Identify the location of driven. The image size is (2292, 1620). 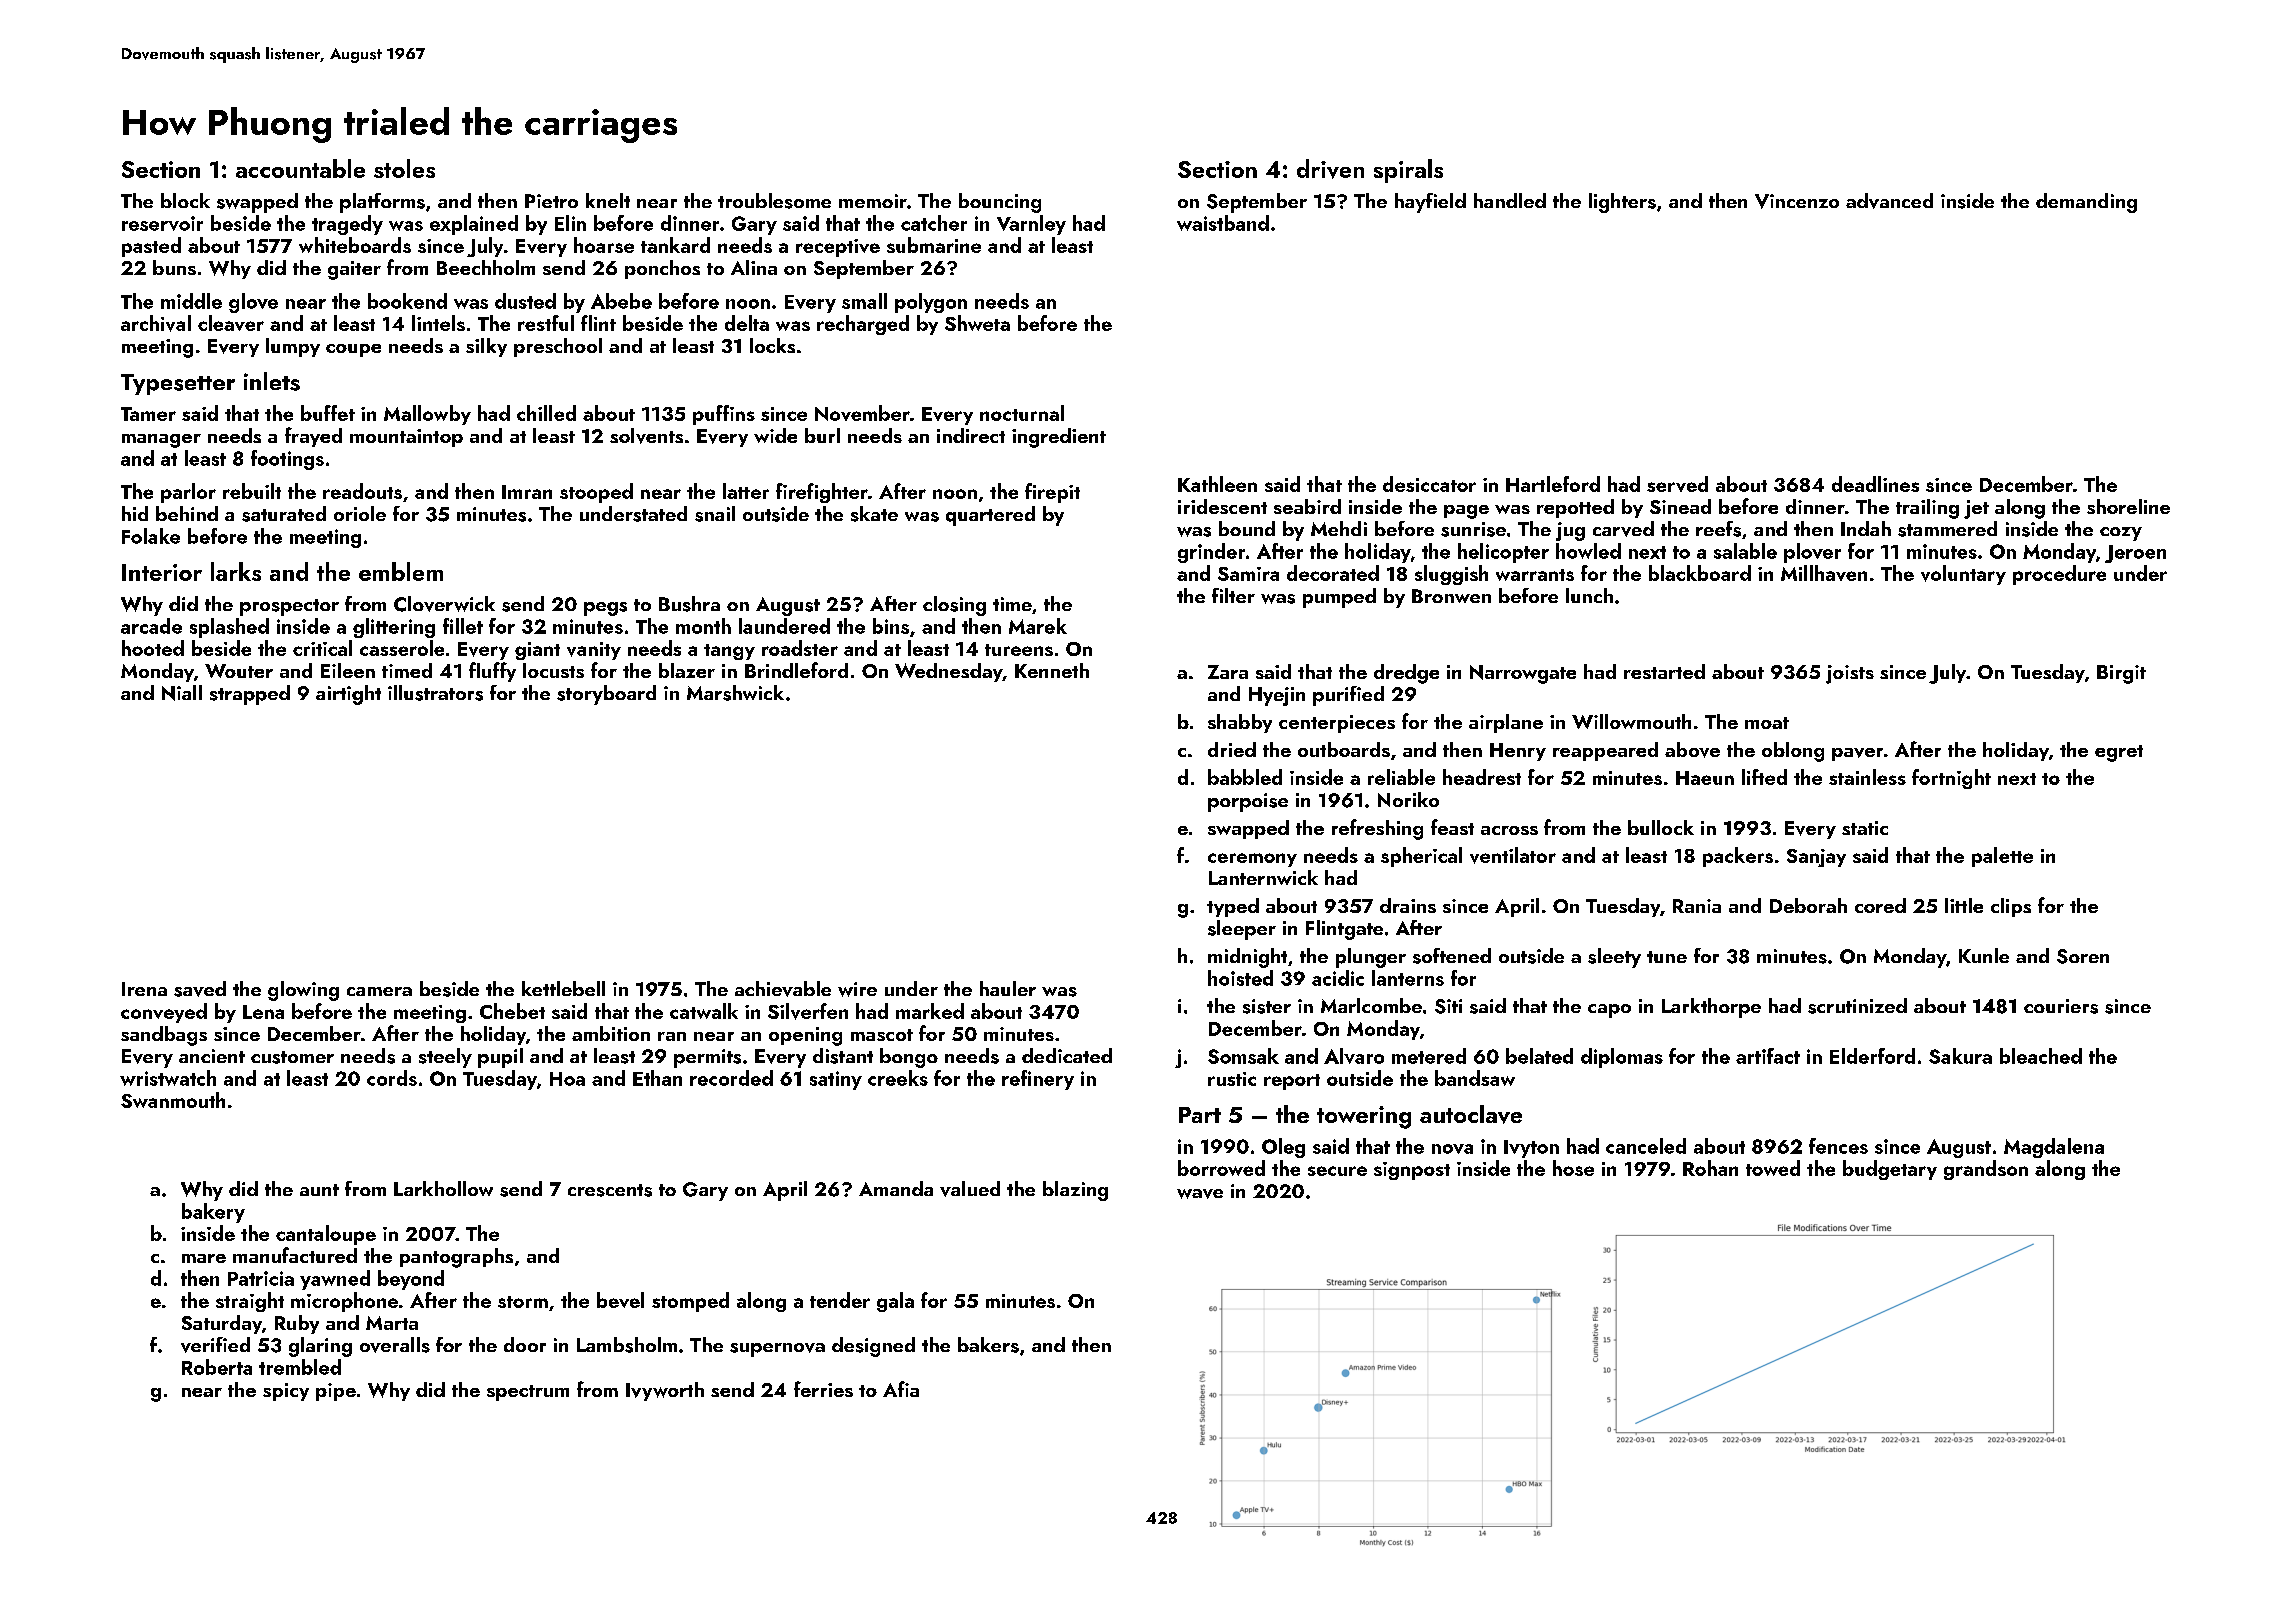
(1330, 169).
